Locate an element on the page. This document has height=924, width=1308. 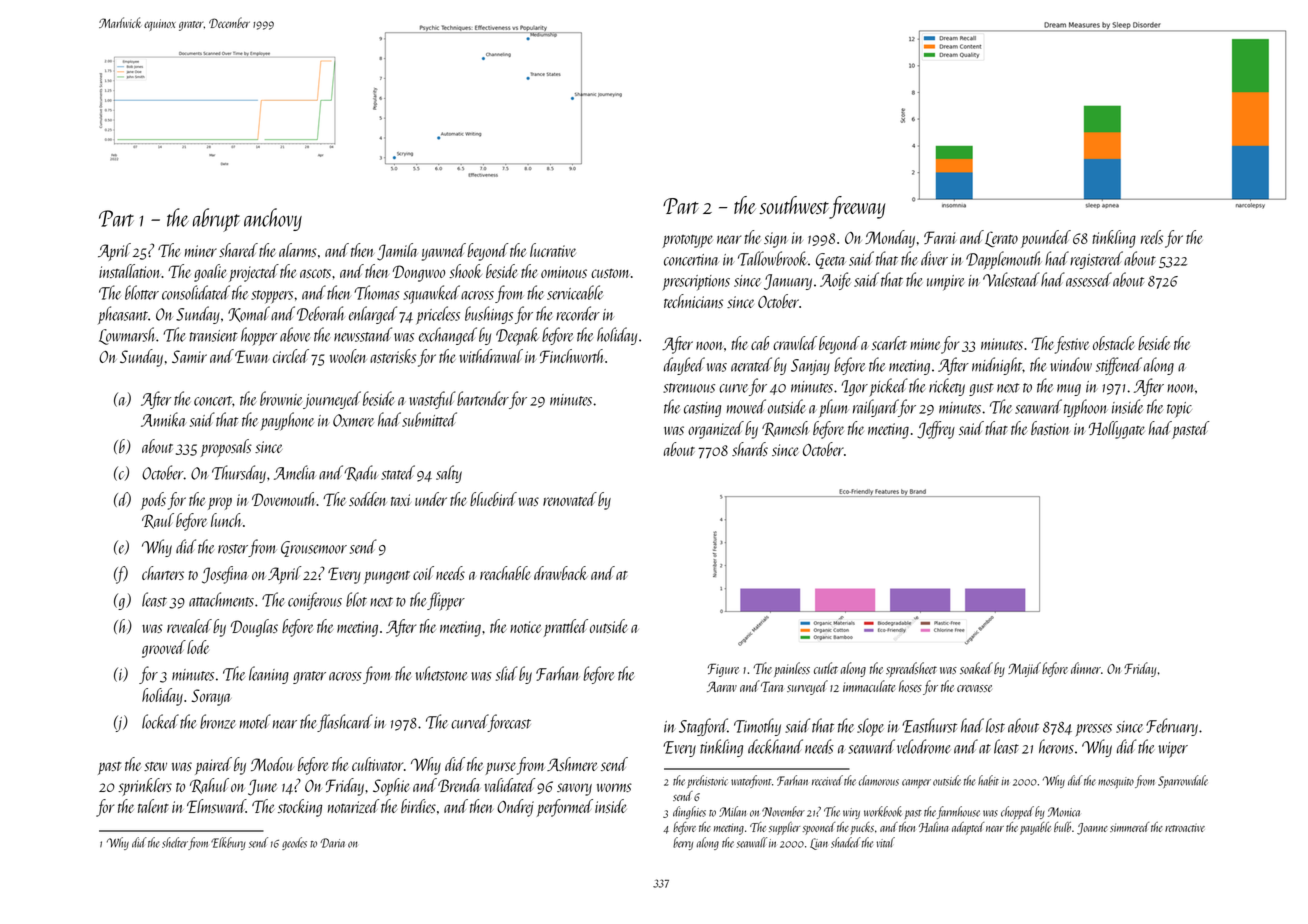
midnight is located at coordinates (997, 366).
